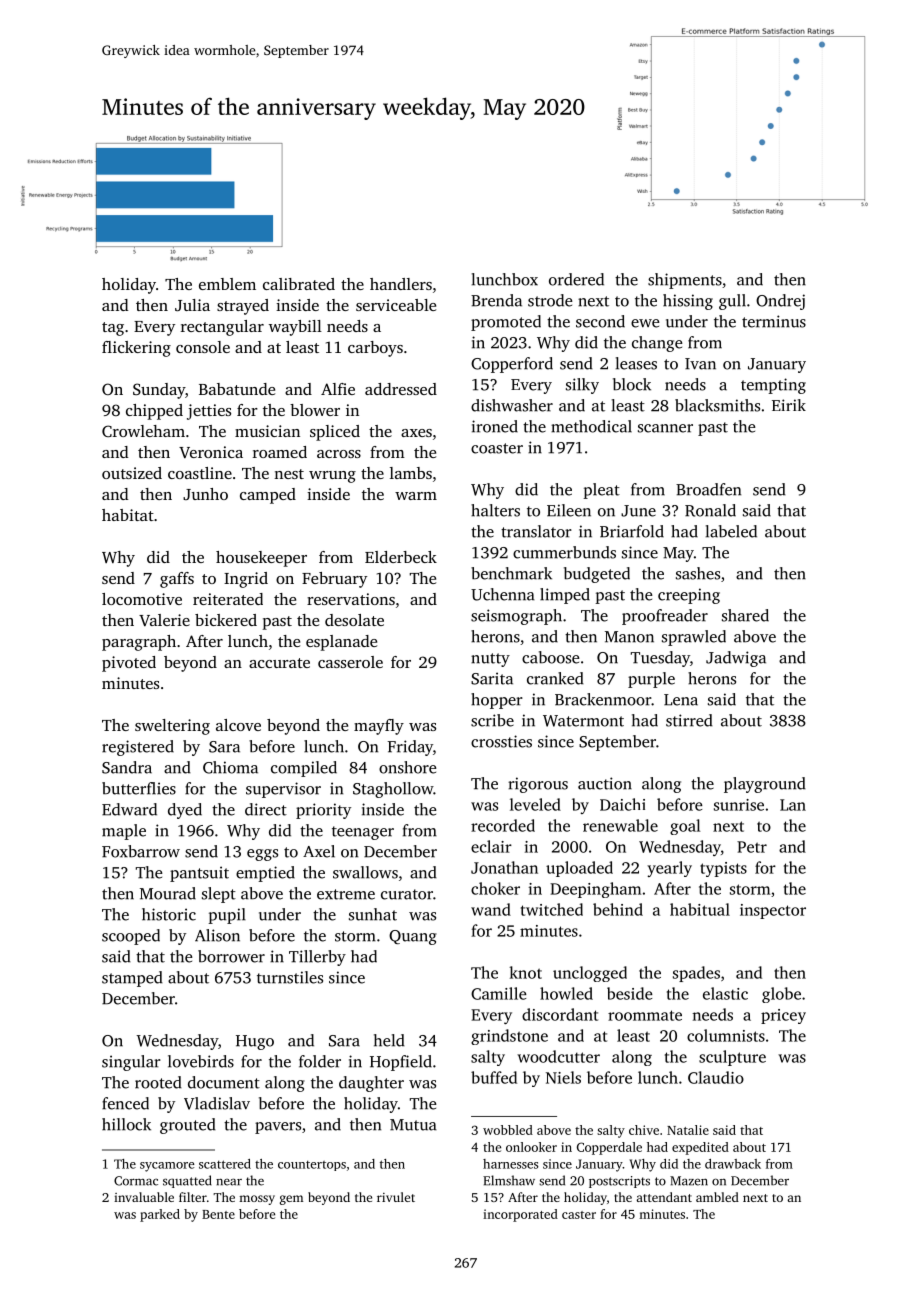 Image resolution: width=908 pixels, height=1316 pixels. Describe the element at coordinates (279, 663) in the document. I see `accurate` at that location.
